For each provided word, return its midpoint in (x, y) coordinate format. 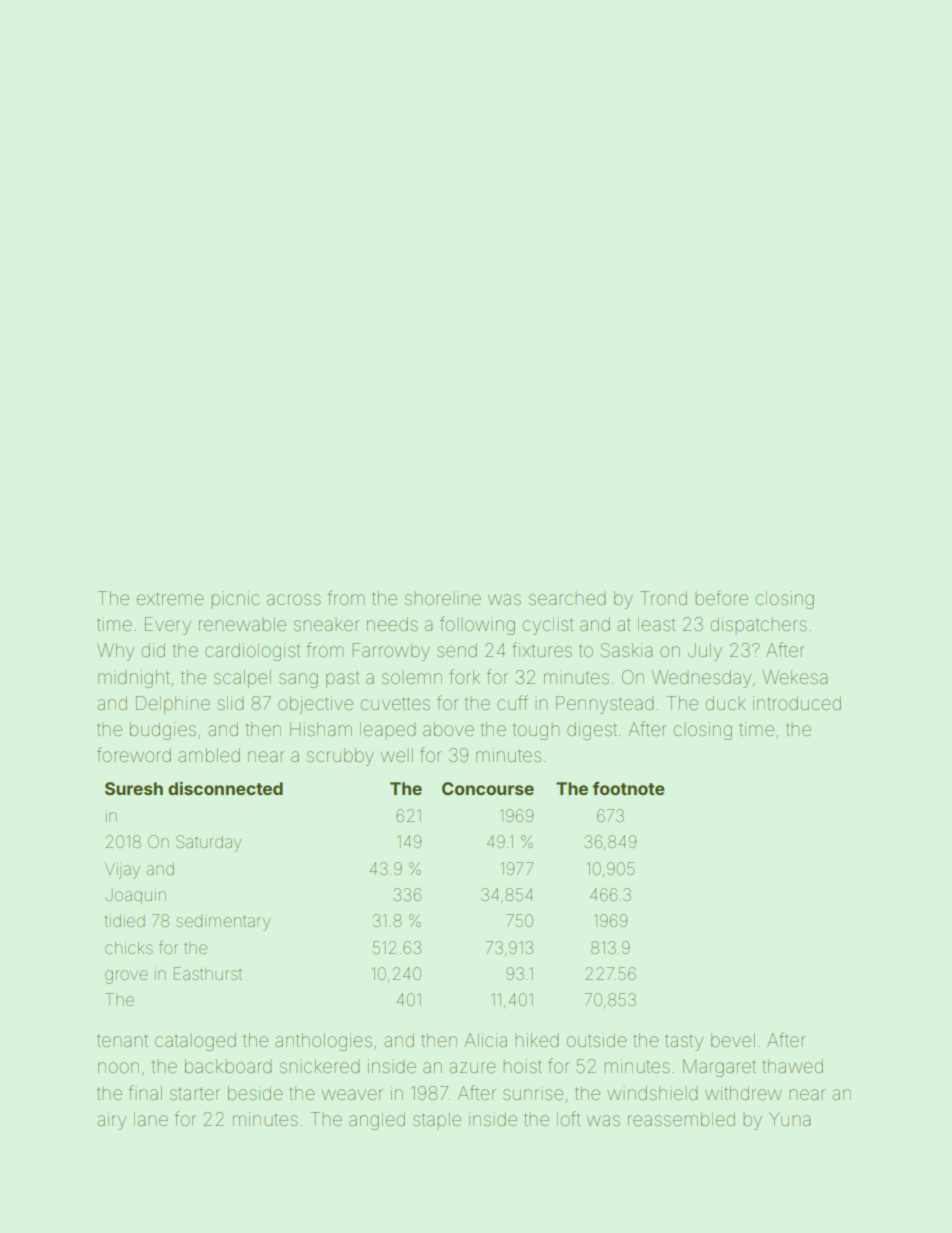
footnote (628, 788)
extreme (170, 598)
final (145, 1092)
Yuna (789, 1119)
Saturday (208, 843)
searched (567, 598)
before (721, 597)
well (397, 755)
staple (437, 1120)
